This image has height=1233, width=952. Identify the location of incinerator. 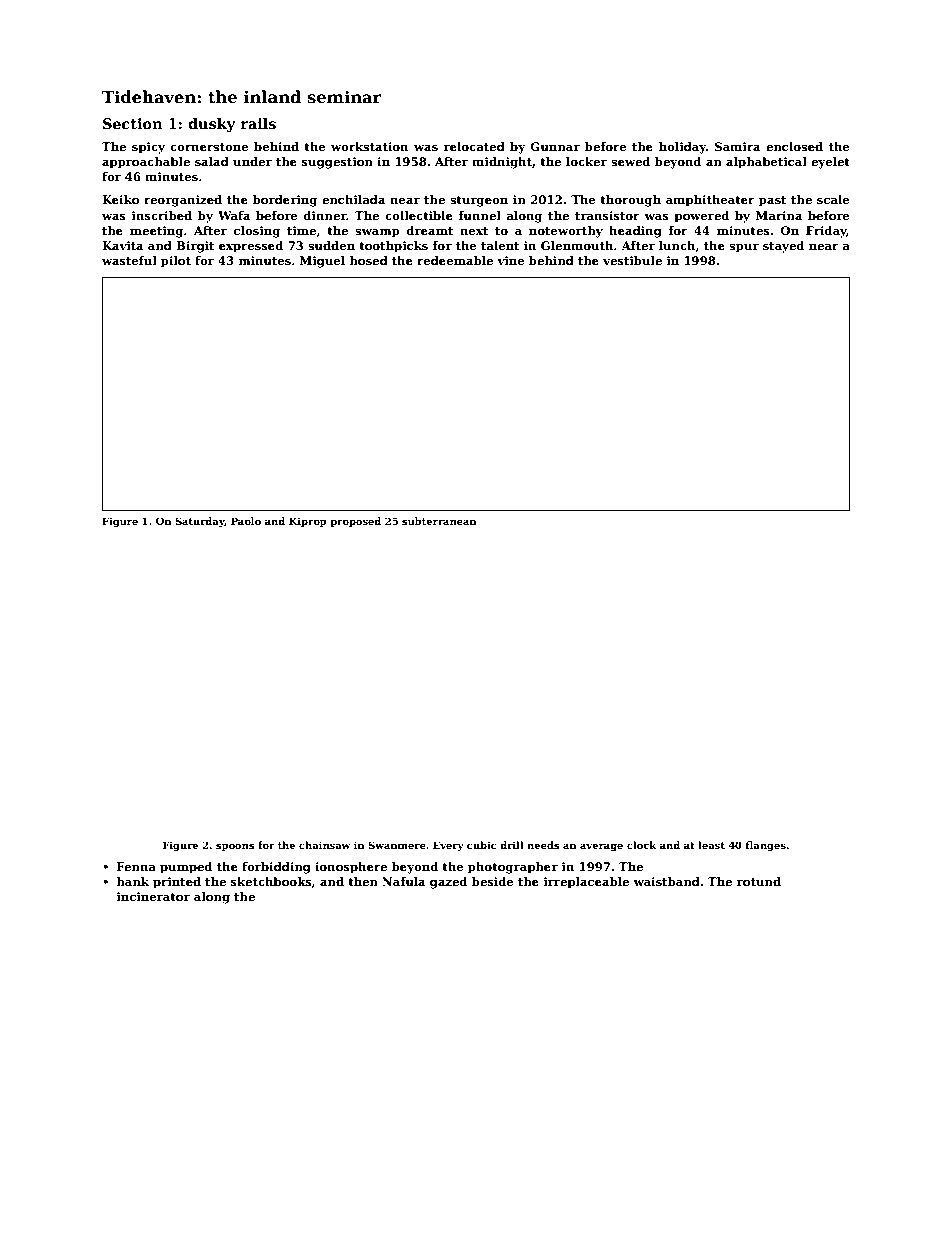
(153, 896).
